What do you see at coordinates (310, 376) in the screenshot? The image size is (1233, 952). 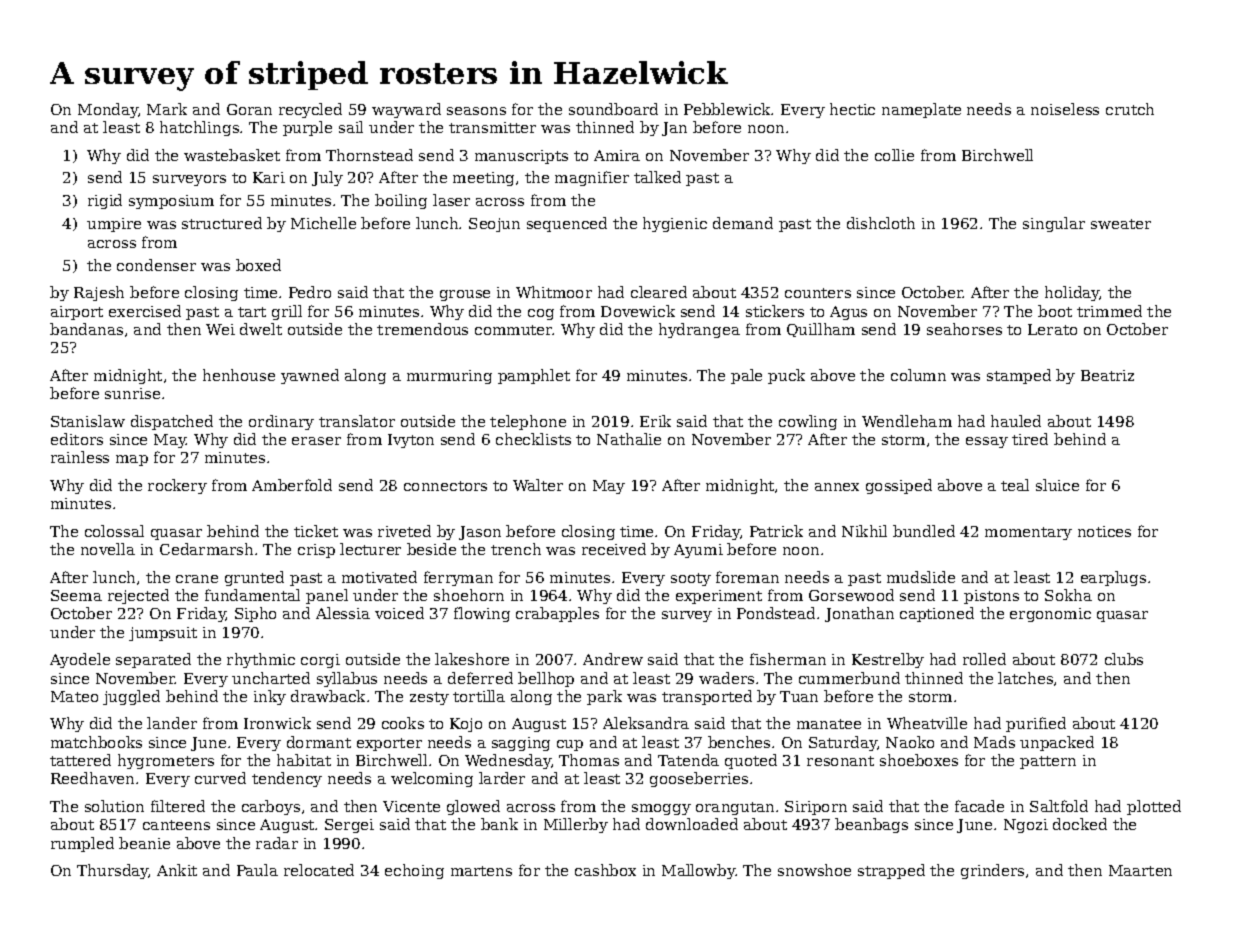 I see `yawned` at bounding box center [310, 376].
